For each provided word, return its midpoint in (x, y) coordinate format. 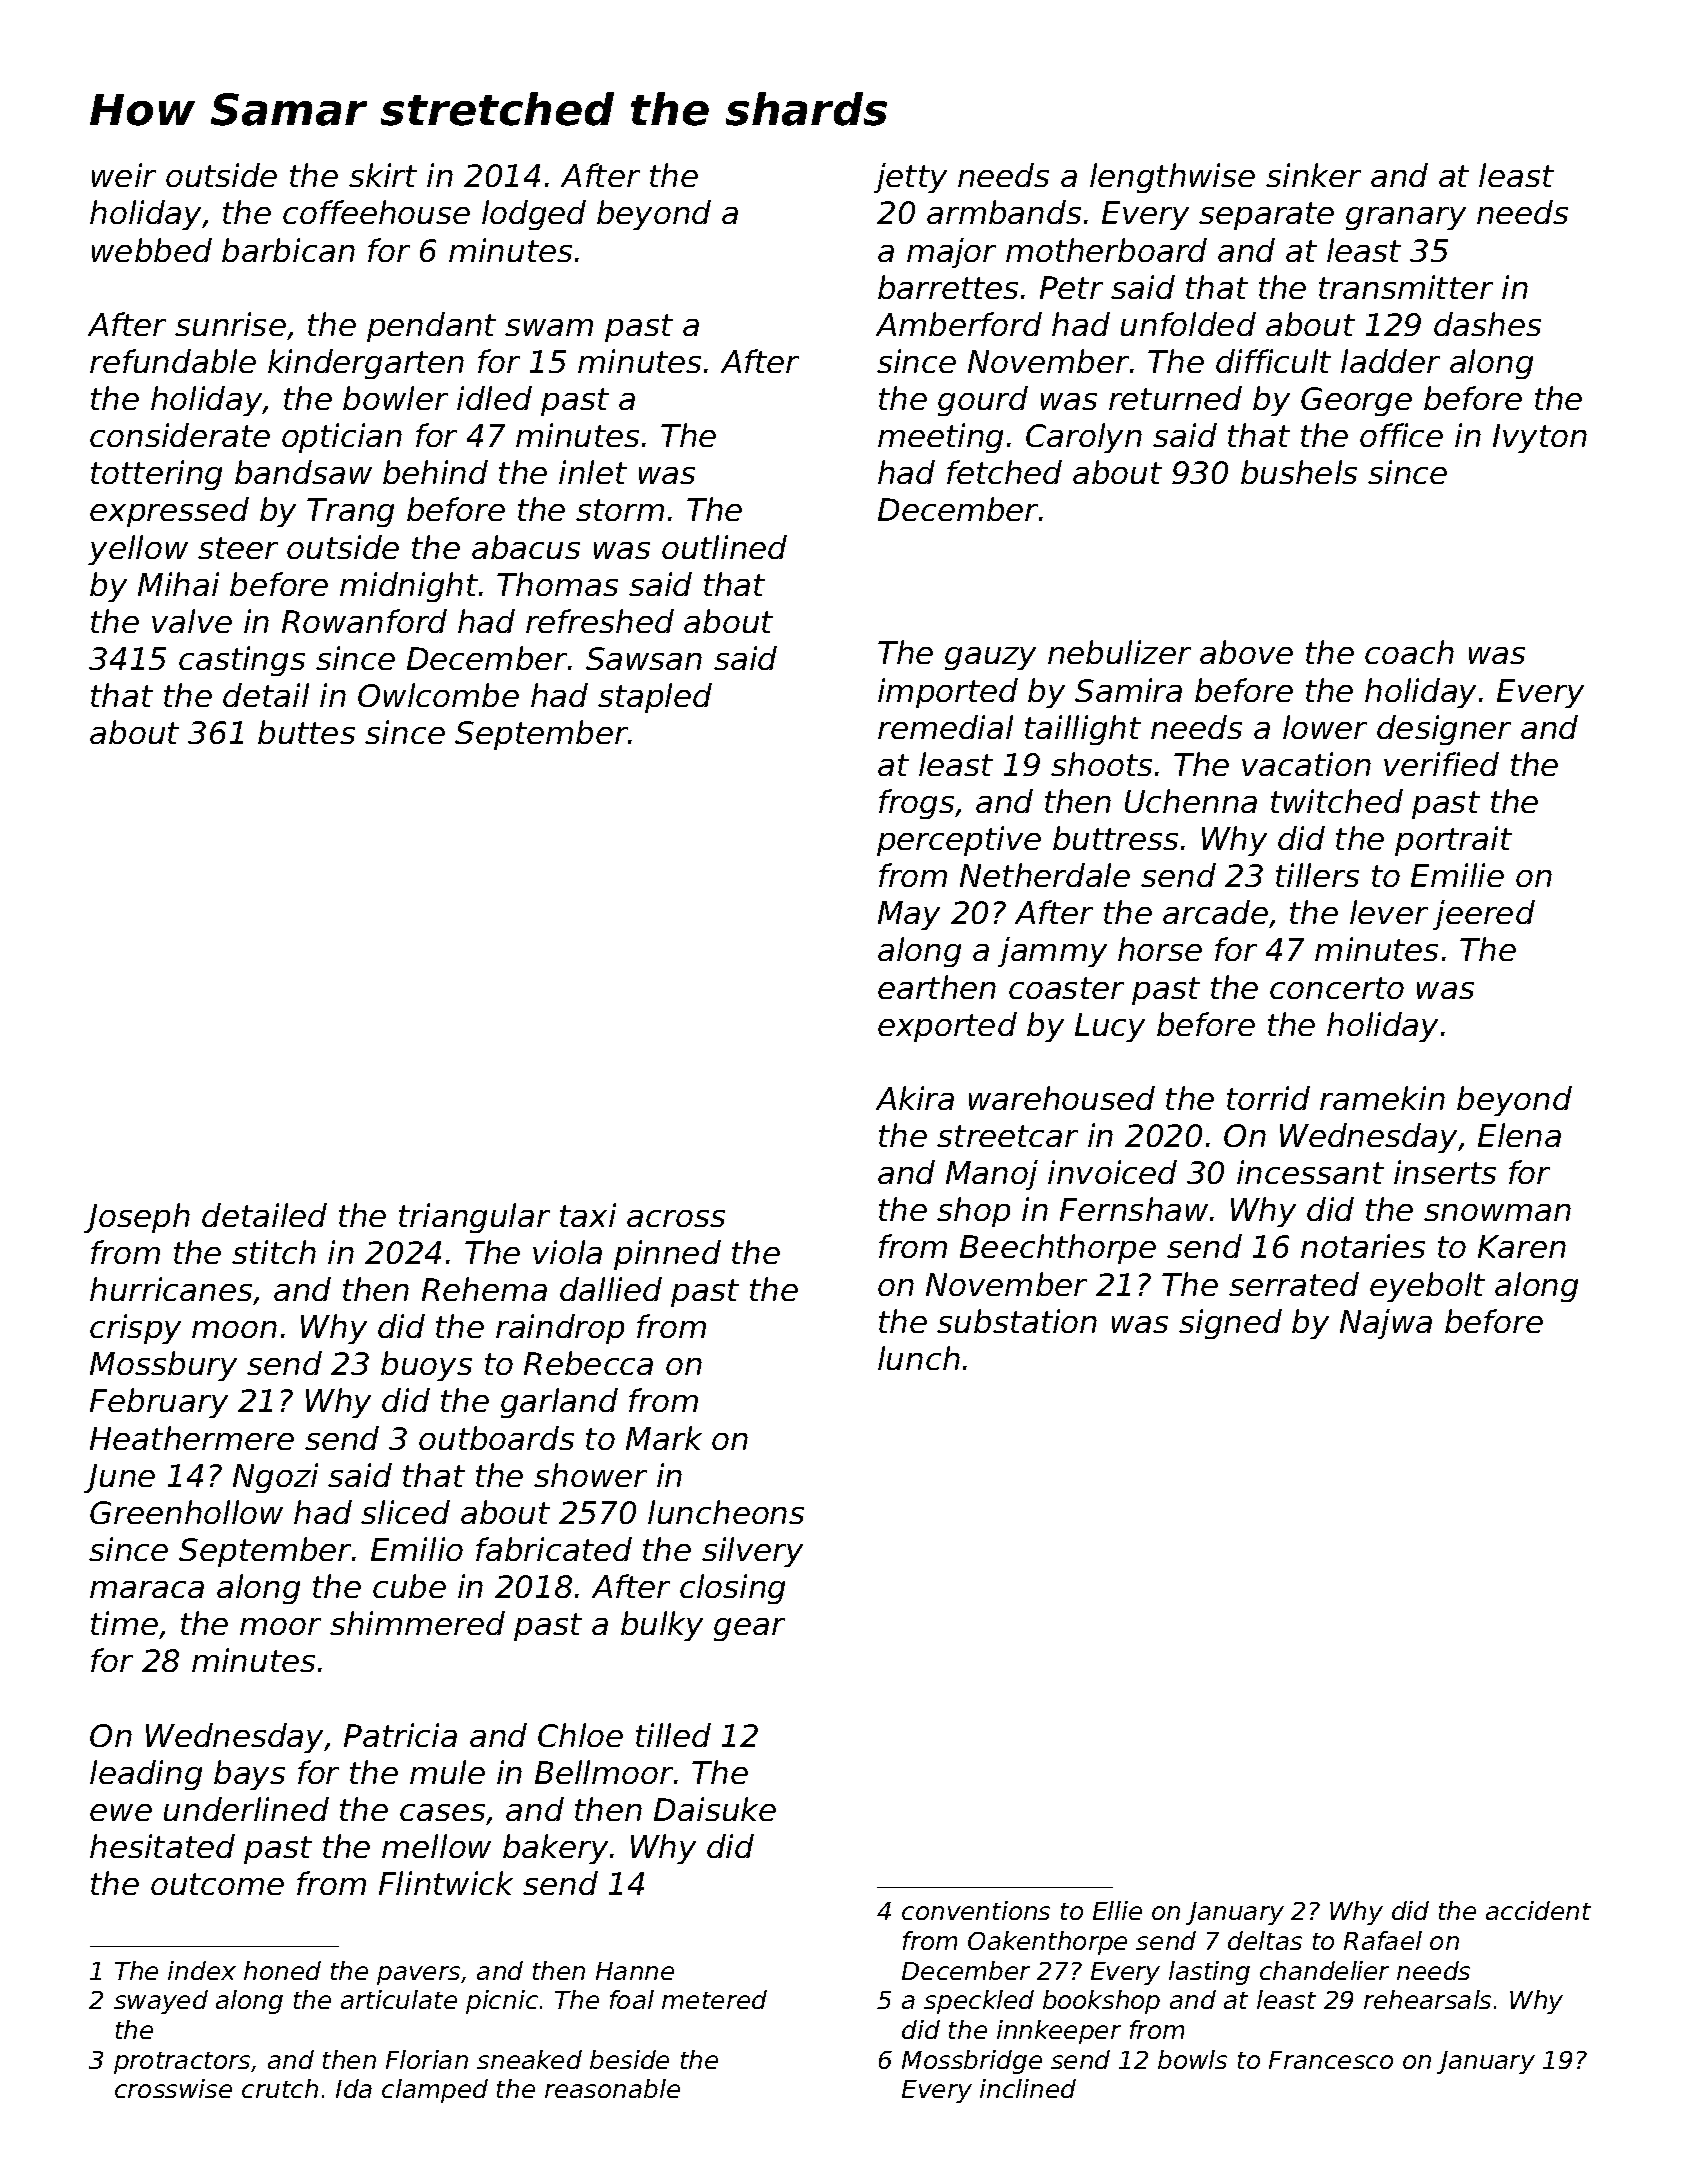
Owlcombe (438, 695)
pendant (431, 327)
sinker (1313, 175)
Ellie (1117, 1910)
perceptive (959, 841)
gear (749, 1629)
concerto (1337, 988)
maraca (147, 1589)
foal (632, 1999)
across (676, 1218)
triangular (474, 1218)
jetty (910, 178)
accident (1538, 1910)
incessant (1310, 1172)
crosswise (173, 2088)
